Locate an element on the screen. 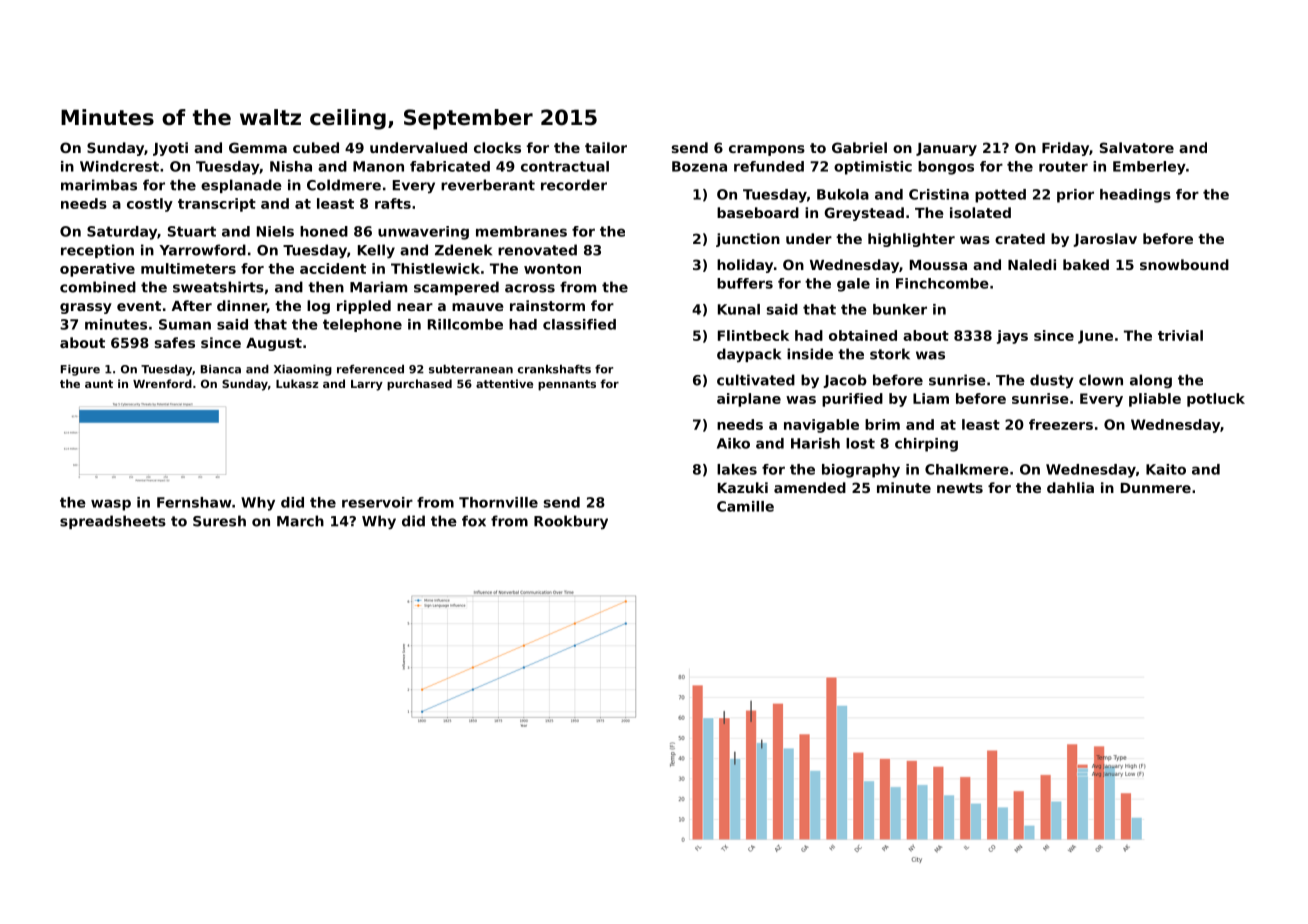 The image size is (1308, 924). wasp is located at coordinates (111, 505).
